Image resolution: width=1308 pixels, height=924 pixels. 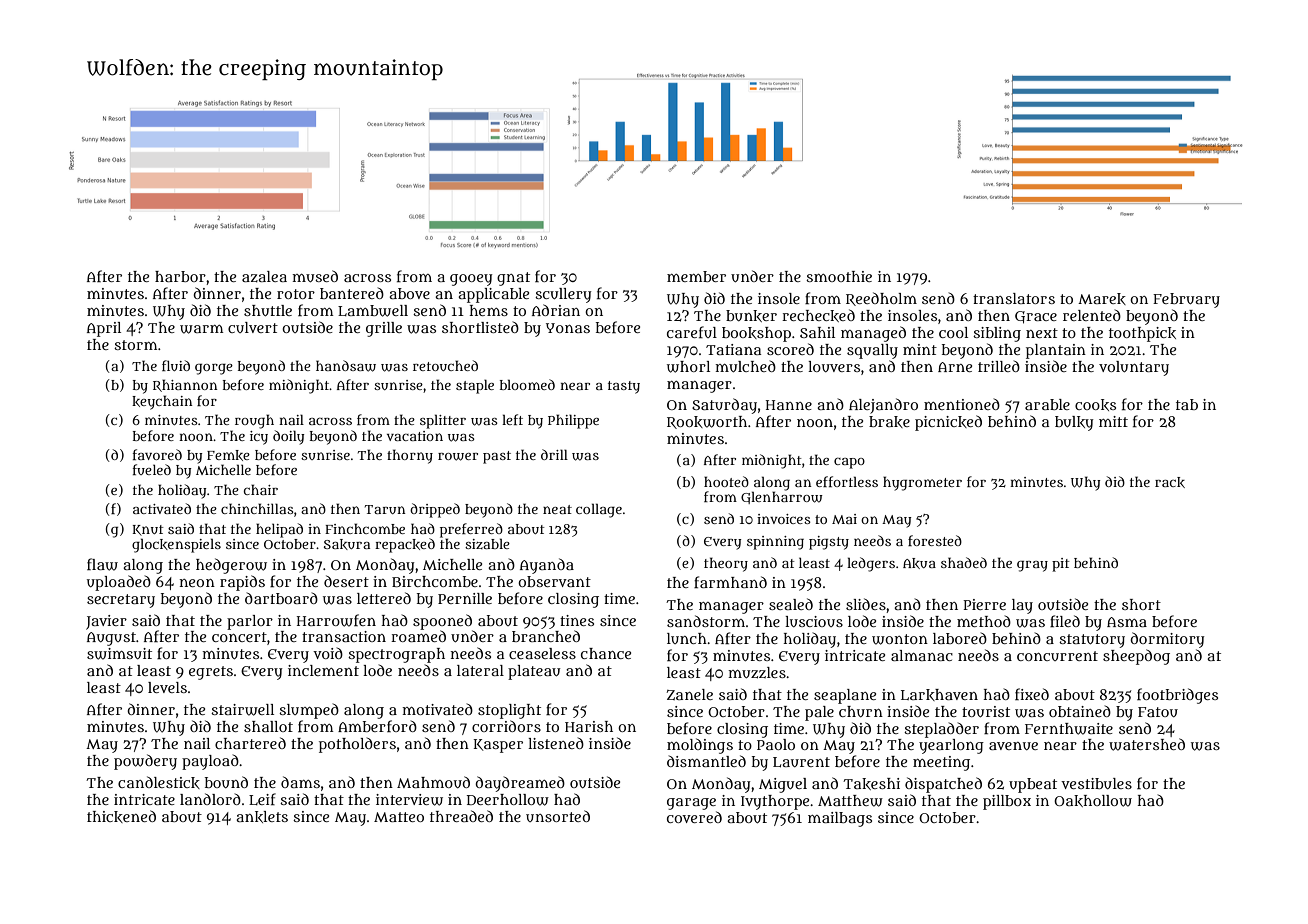 I want to click on Rhiannon, so click(x=185, y=385).
